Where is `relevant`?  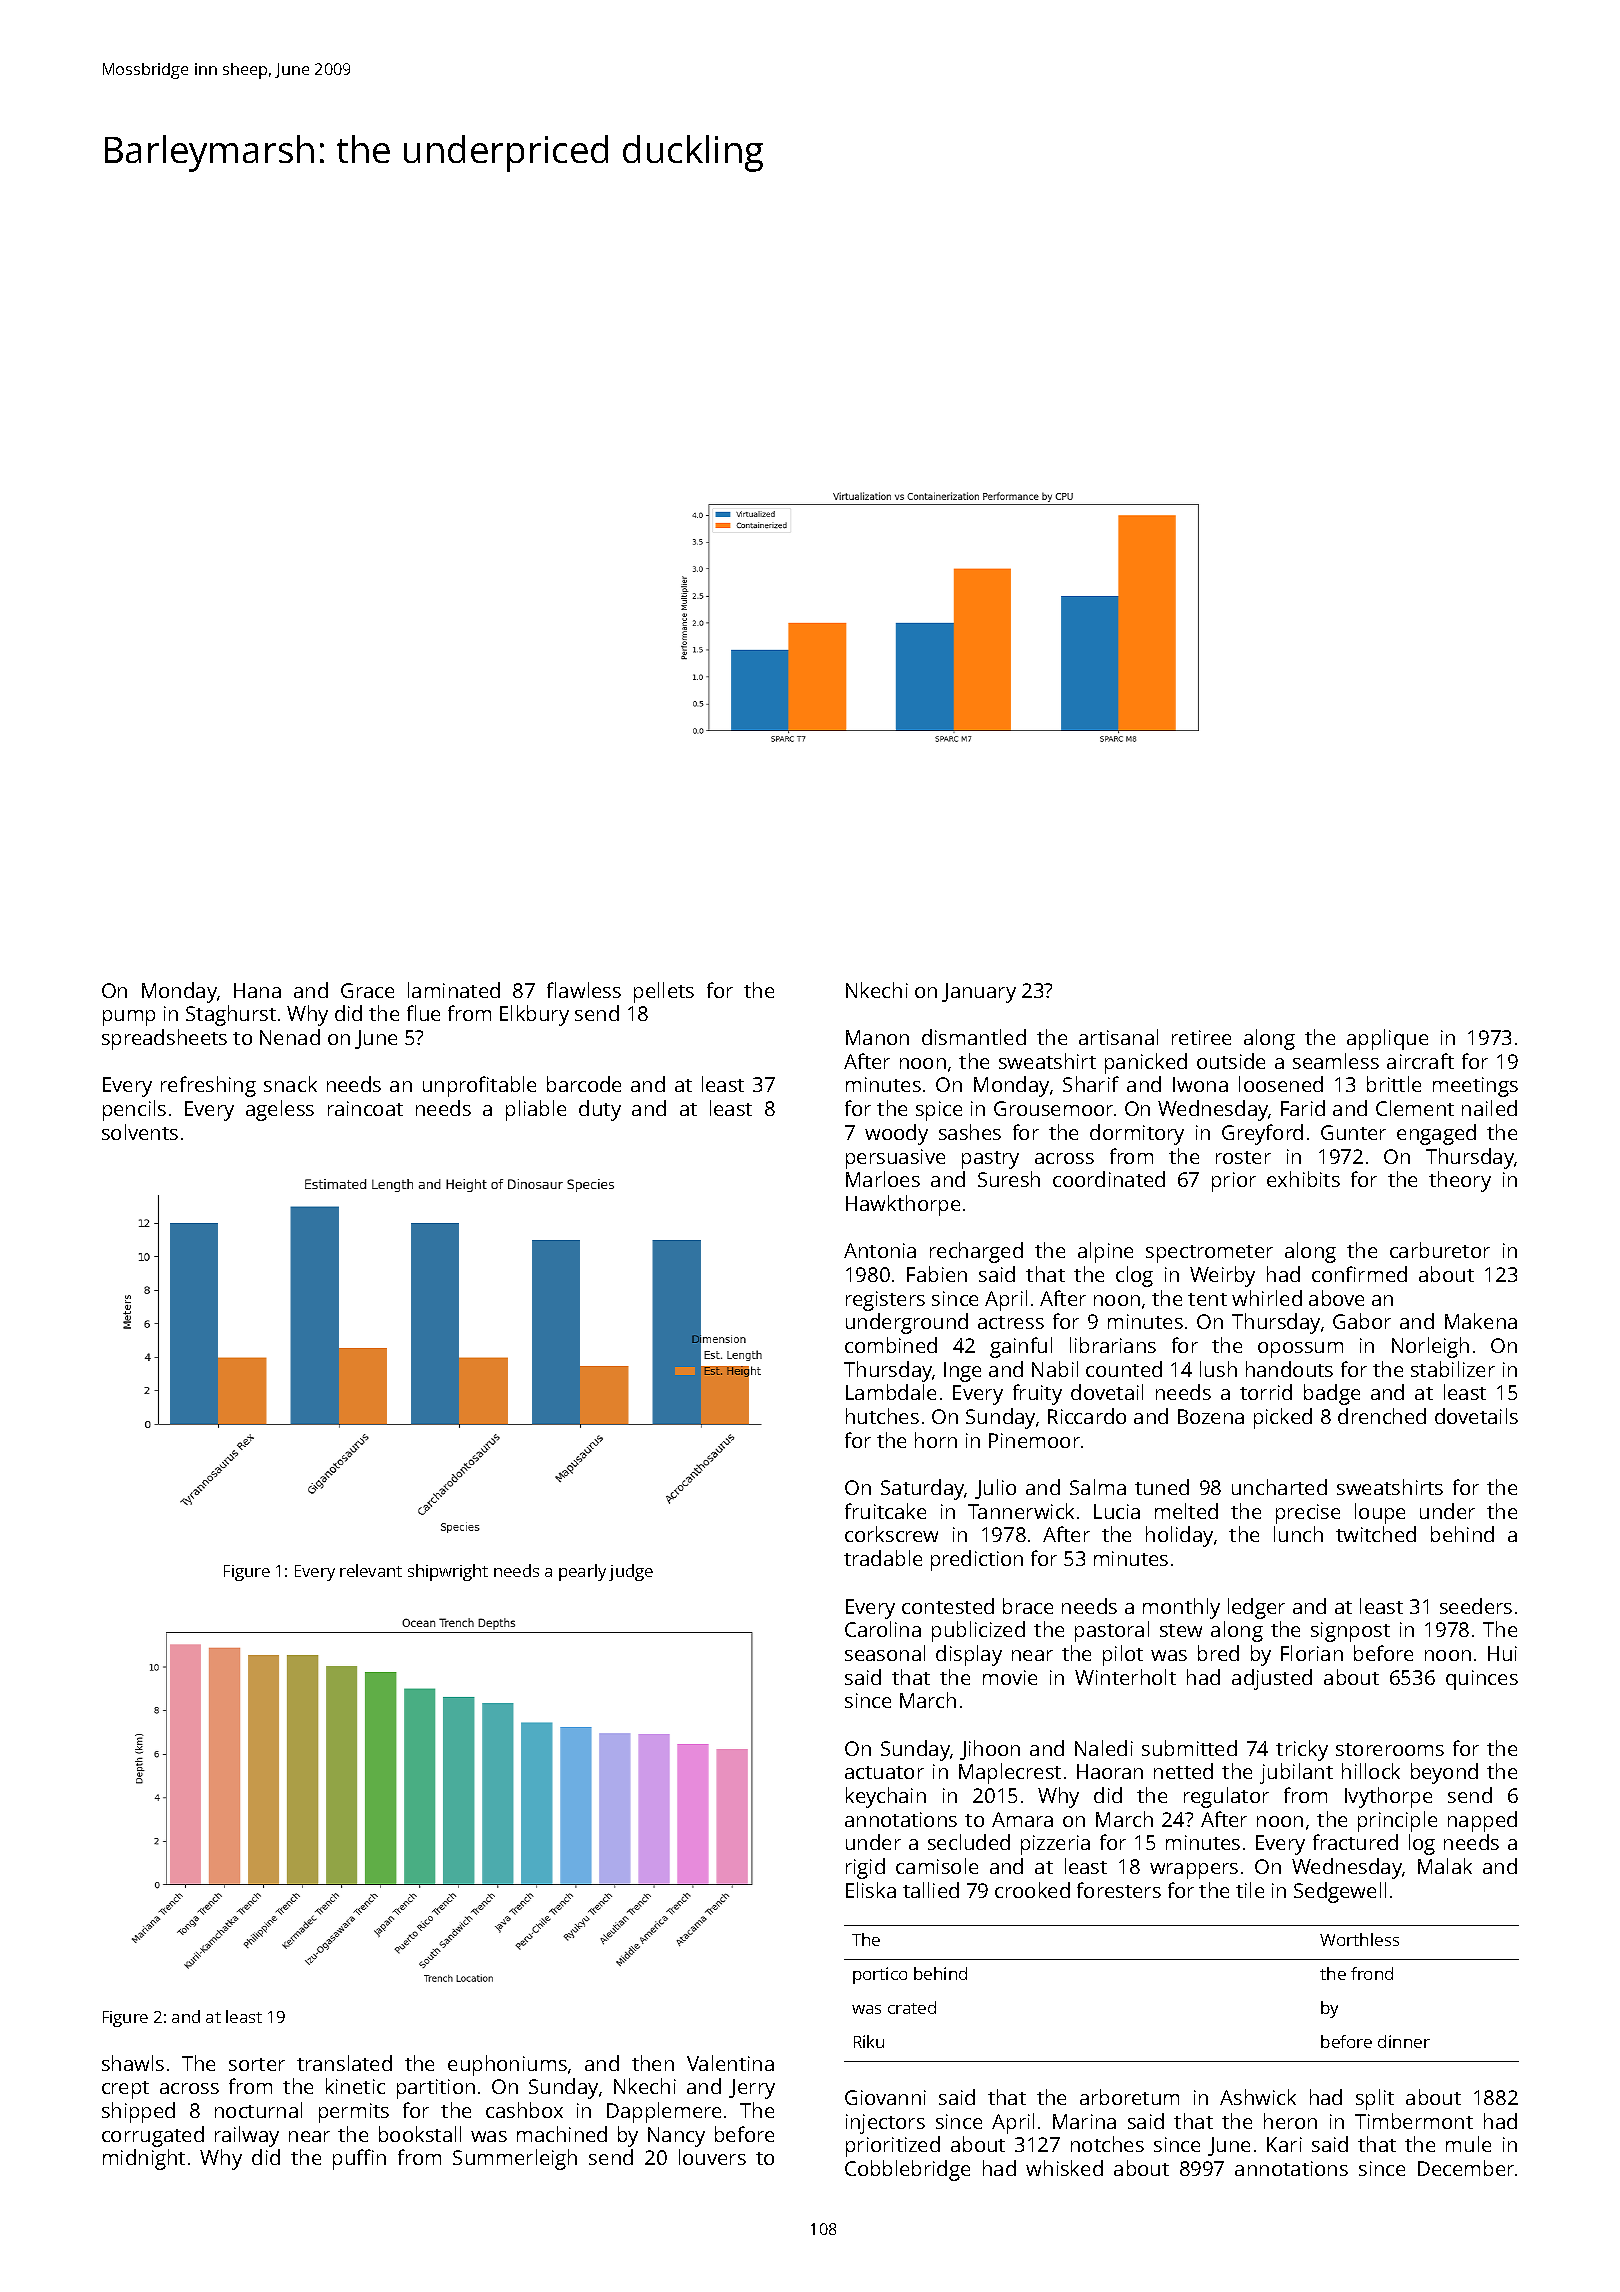 relevant is located at coordinates (371, 1570).
